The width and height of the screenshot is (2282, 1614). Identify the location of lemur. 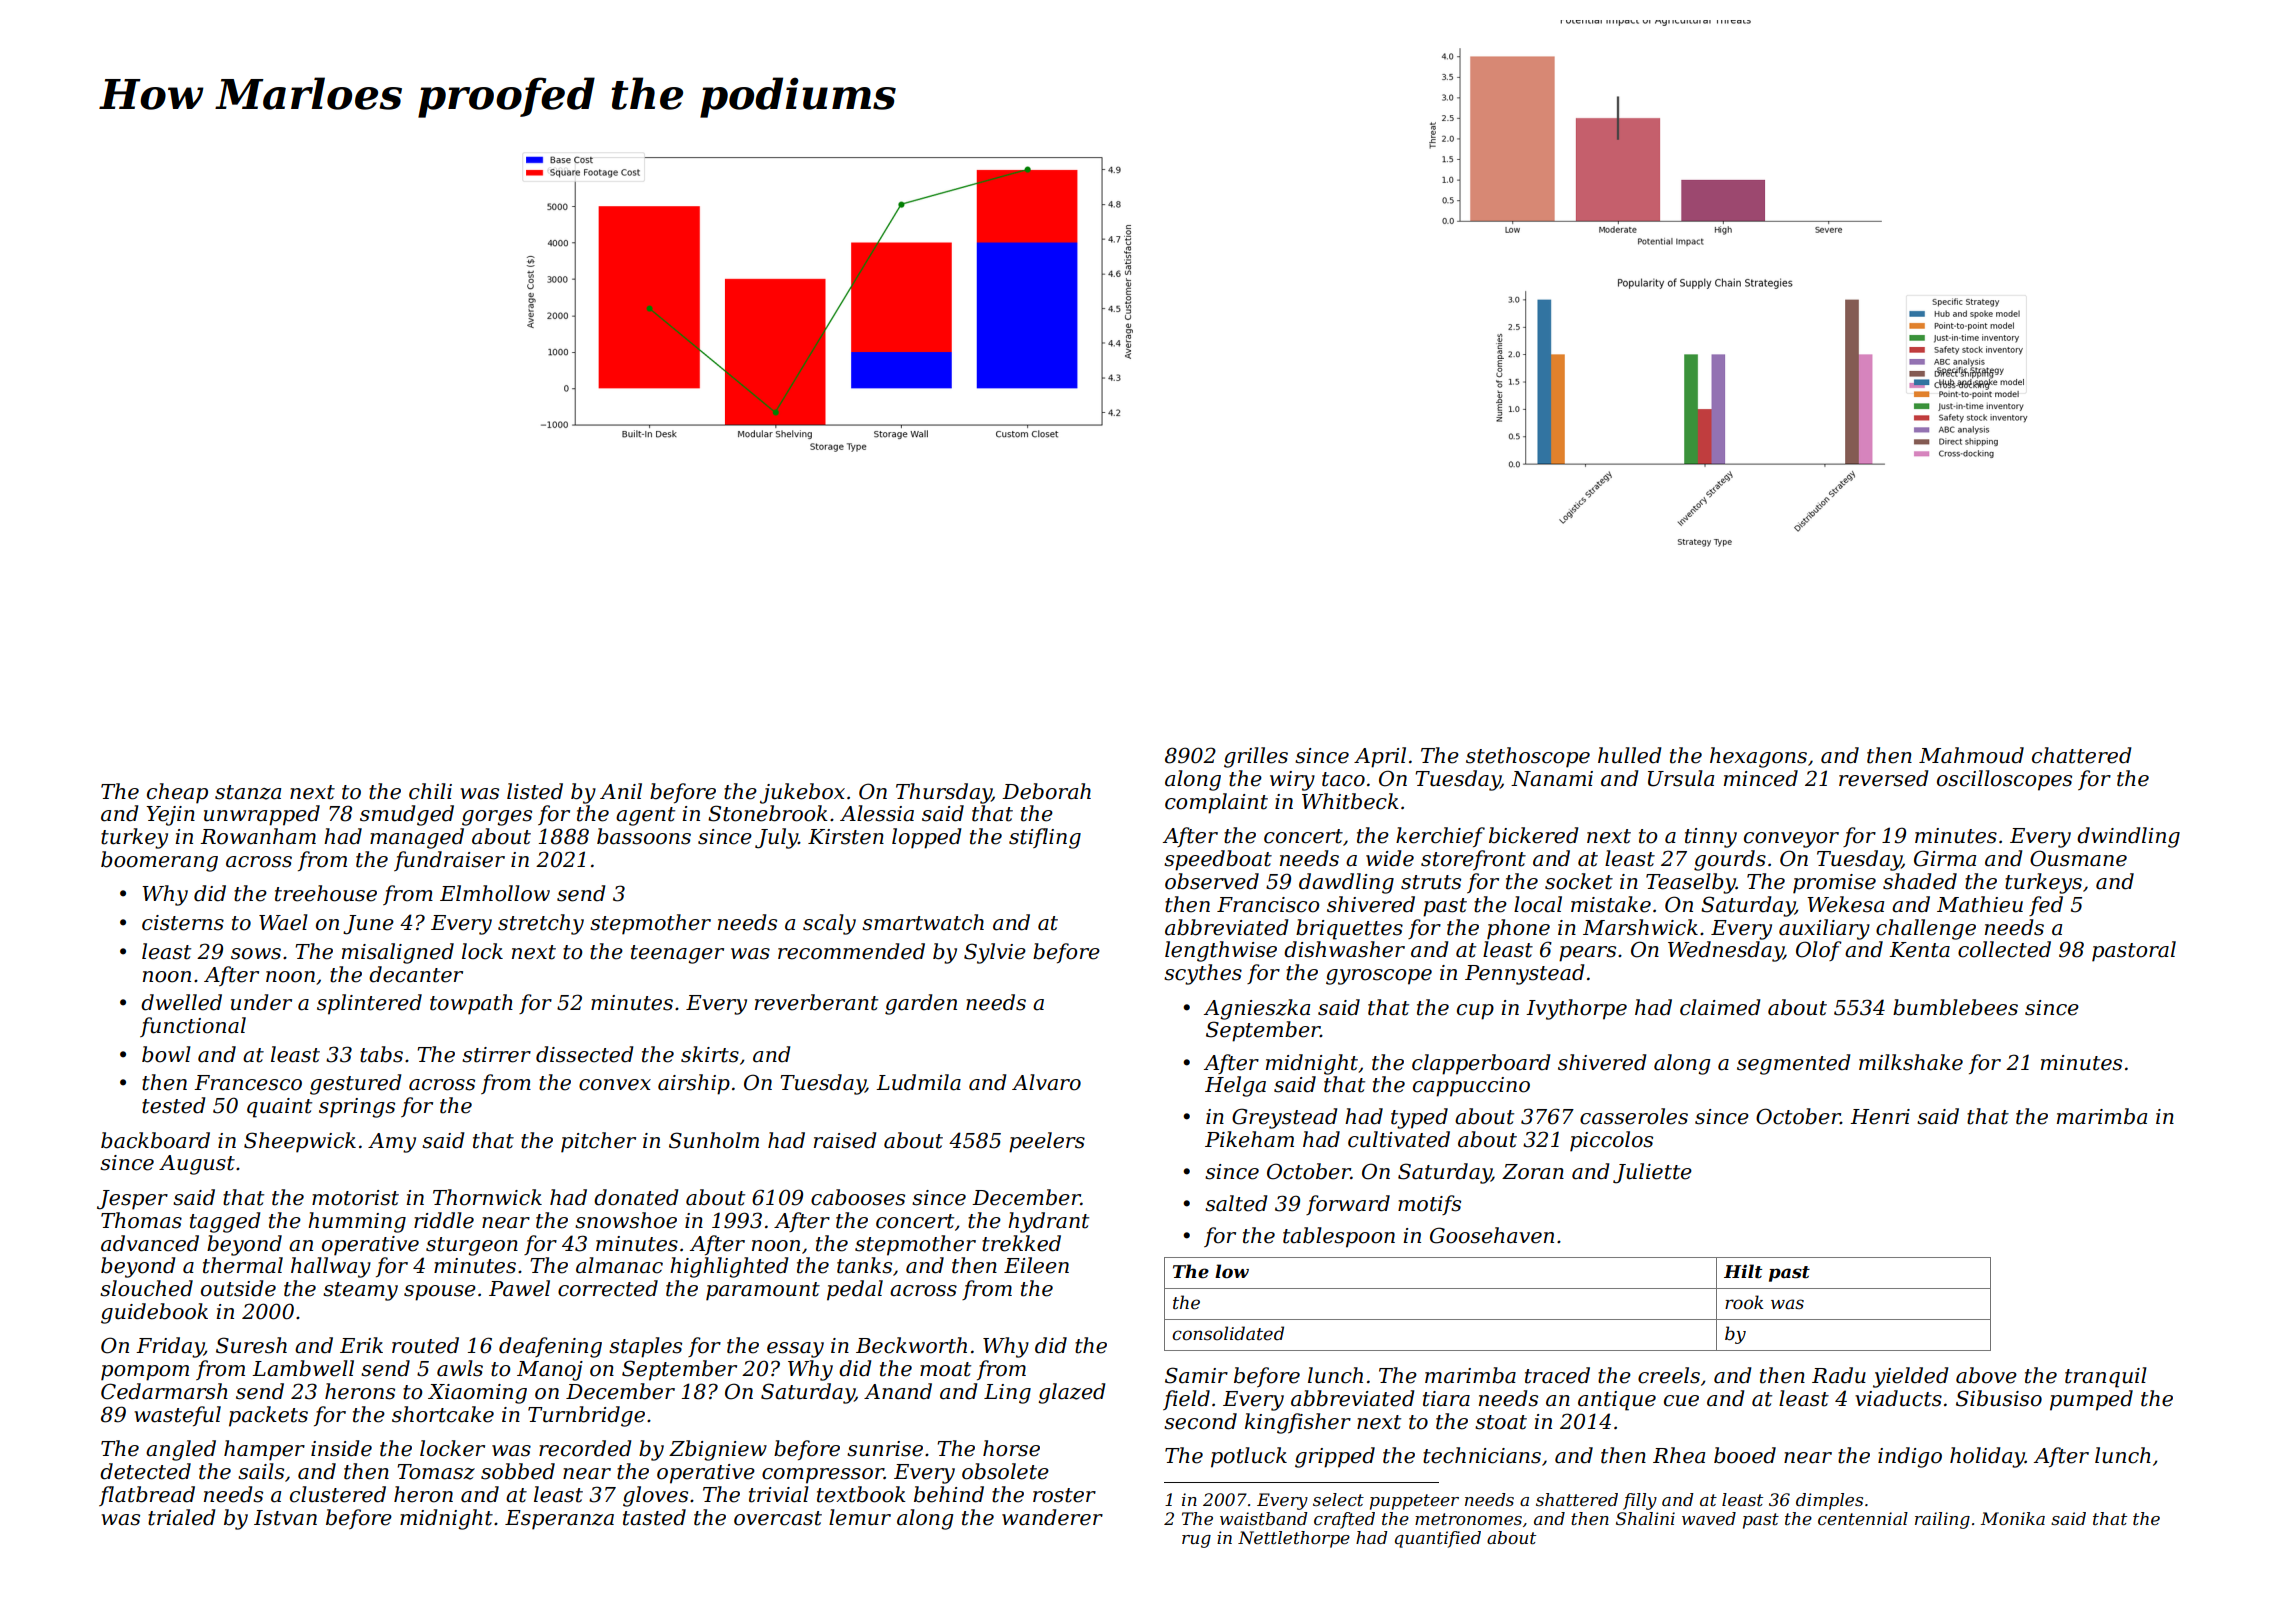
(860, 1517).
